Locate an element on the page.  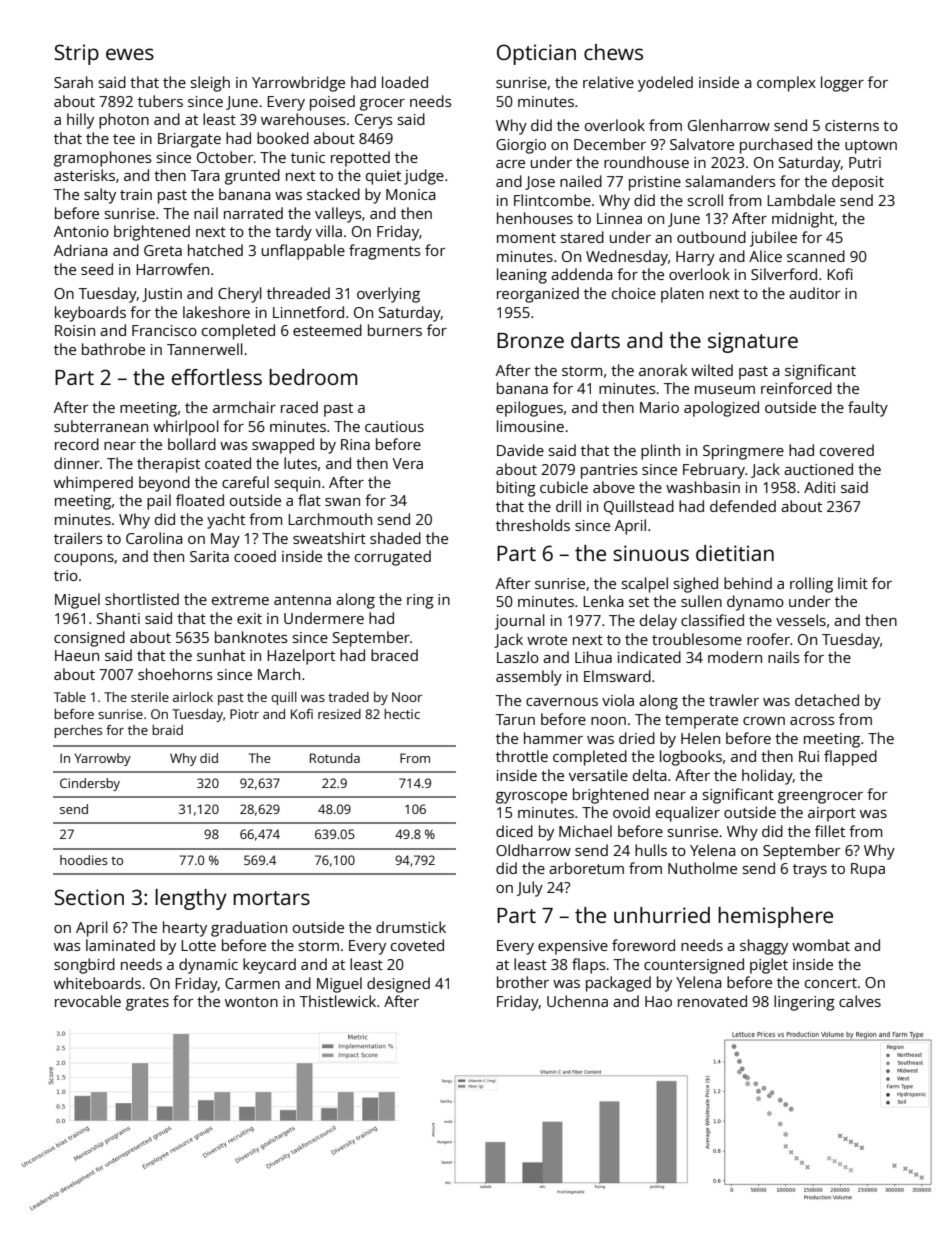
temperate is located at coordinates (701, 722).
